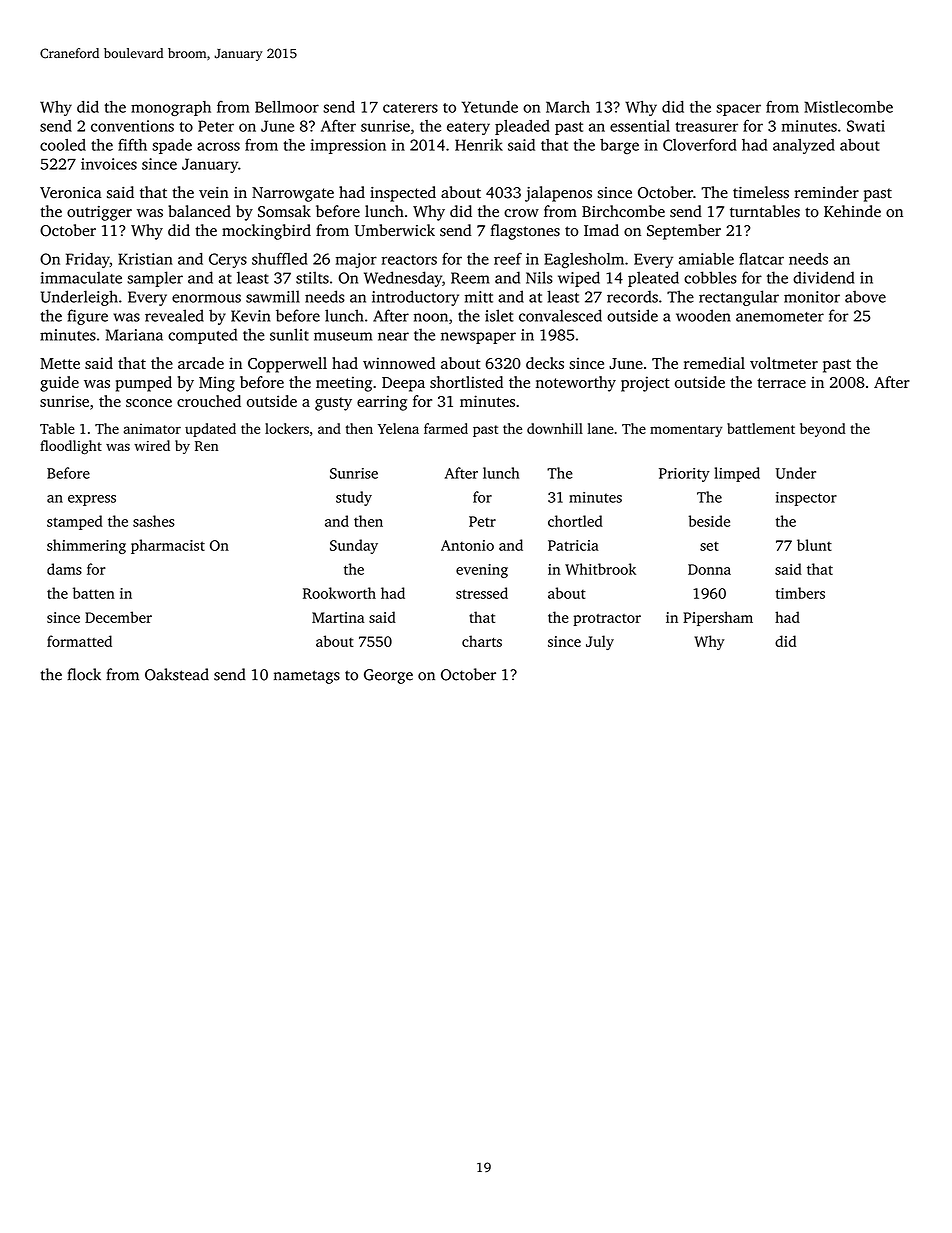  What do you see at coordinates (171, 108) in the screenshot?
I see `monograph` at bounding box center [171, 108].
